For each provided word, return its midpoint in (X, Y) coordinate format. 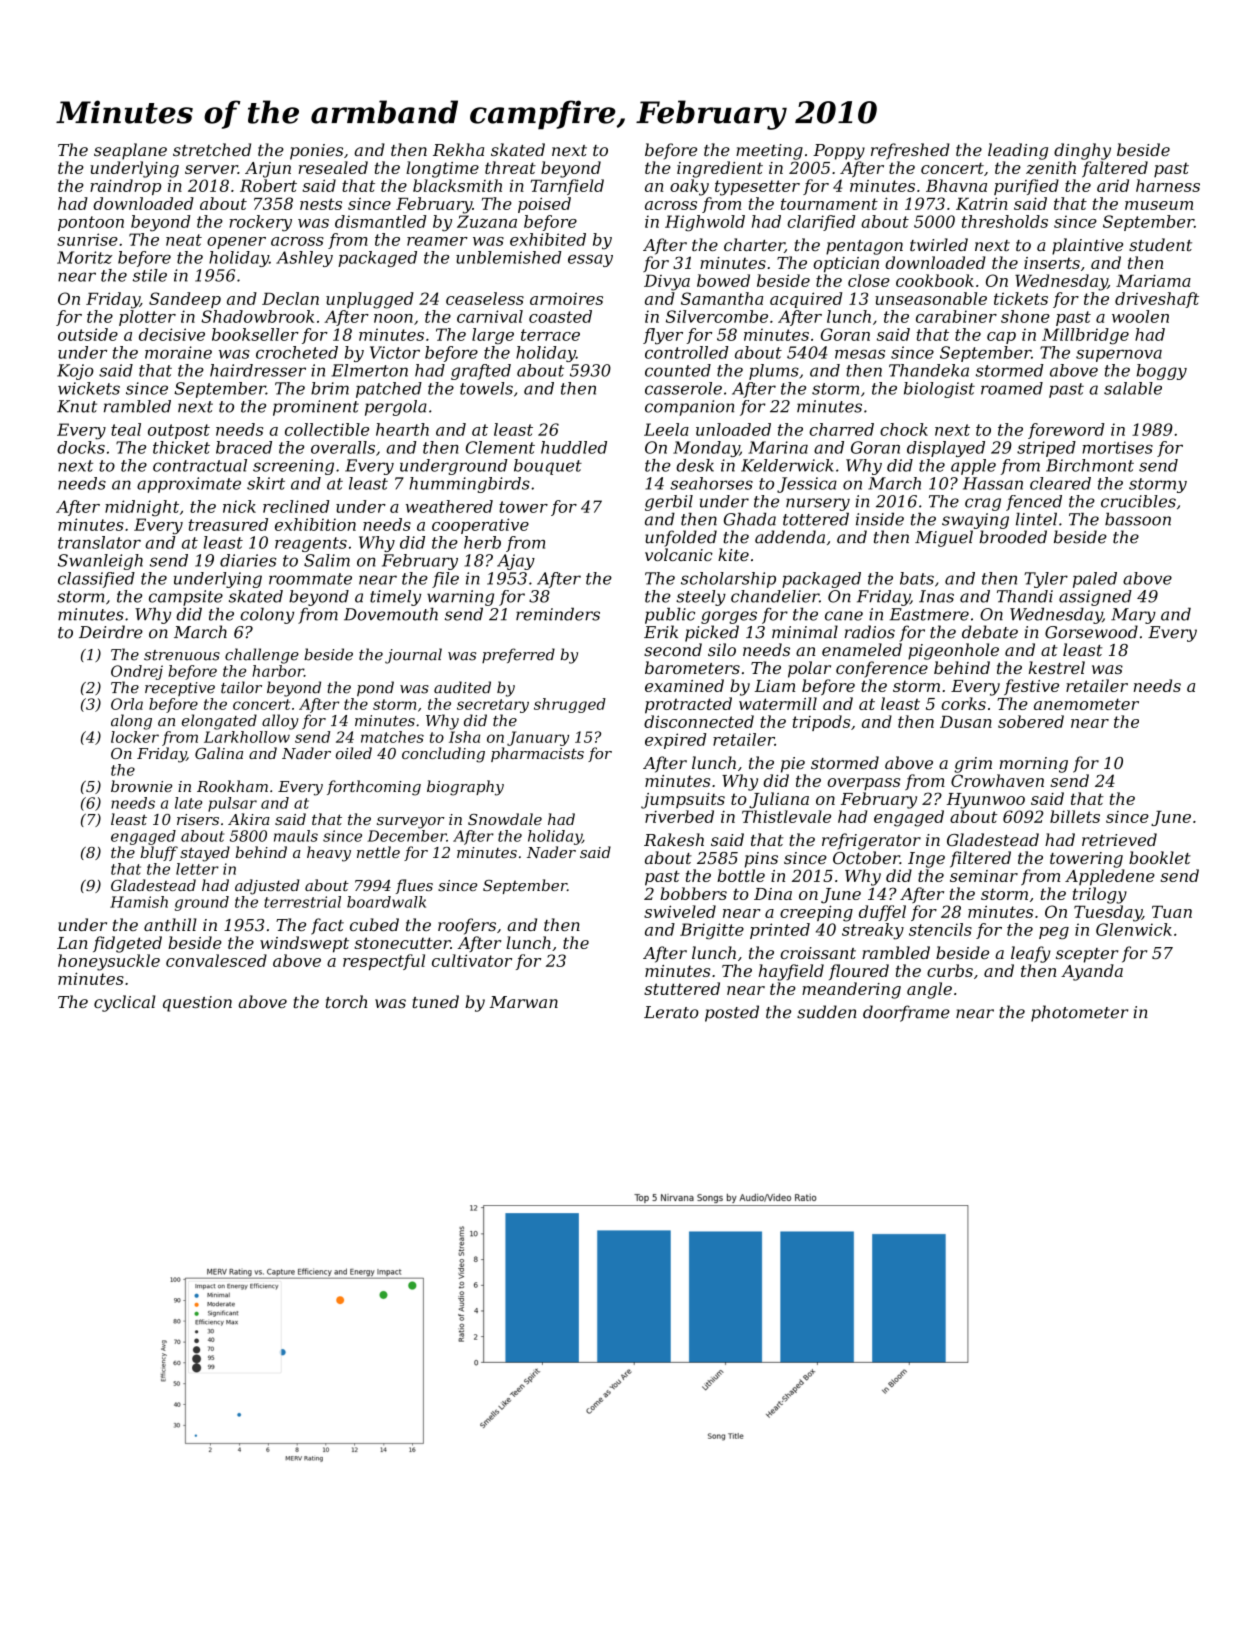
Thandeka (929, 370)
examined (684, 685)
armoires (566, 299)
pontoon (91, 223)
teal (126, 429)
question (197, 1004)
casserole (683, 388)
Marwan (523, 1002)
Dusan (966, 722)
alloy (280, 722)
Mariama (1153, 281)
